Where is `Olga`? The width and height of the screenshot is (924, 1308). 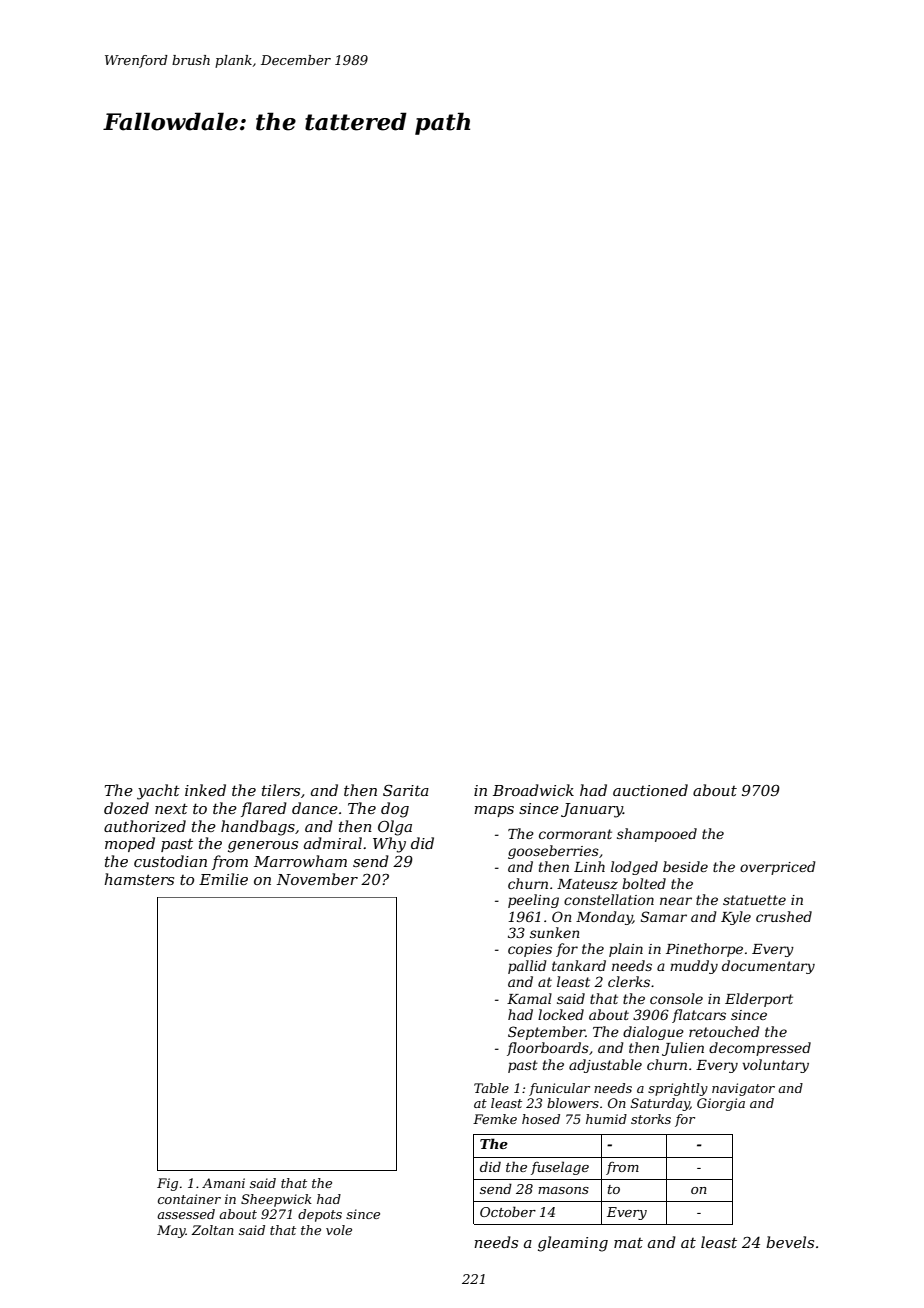 Olga is located at coordinates (395, 828).
